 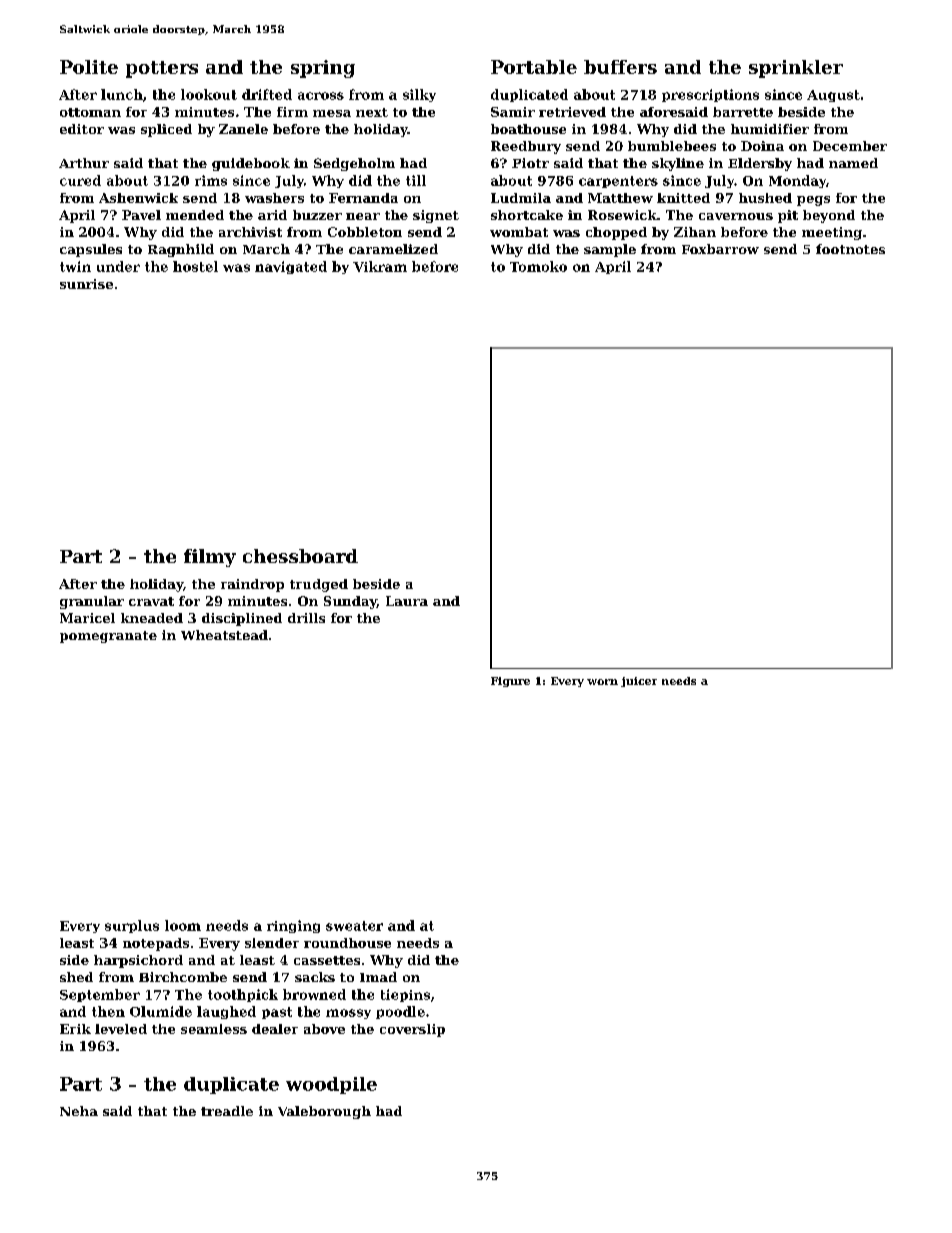 What do you see at coordinates (639, 682) in the screenshot?
I see `juicer` at bounding box center [639, 682].
